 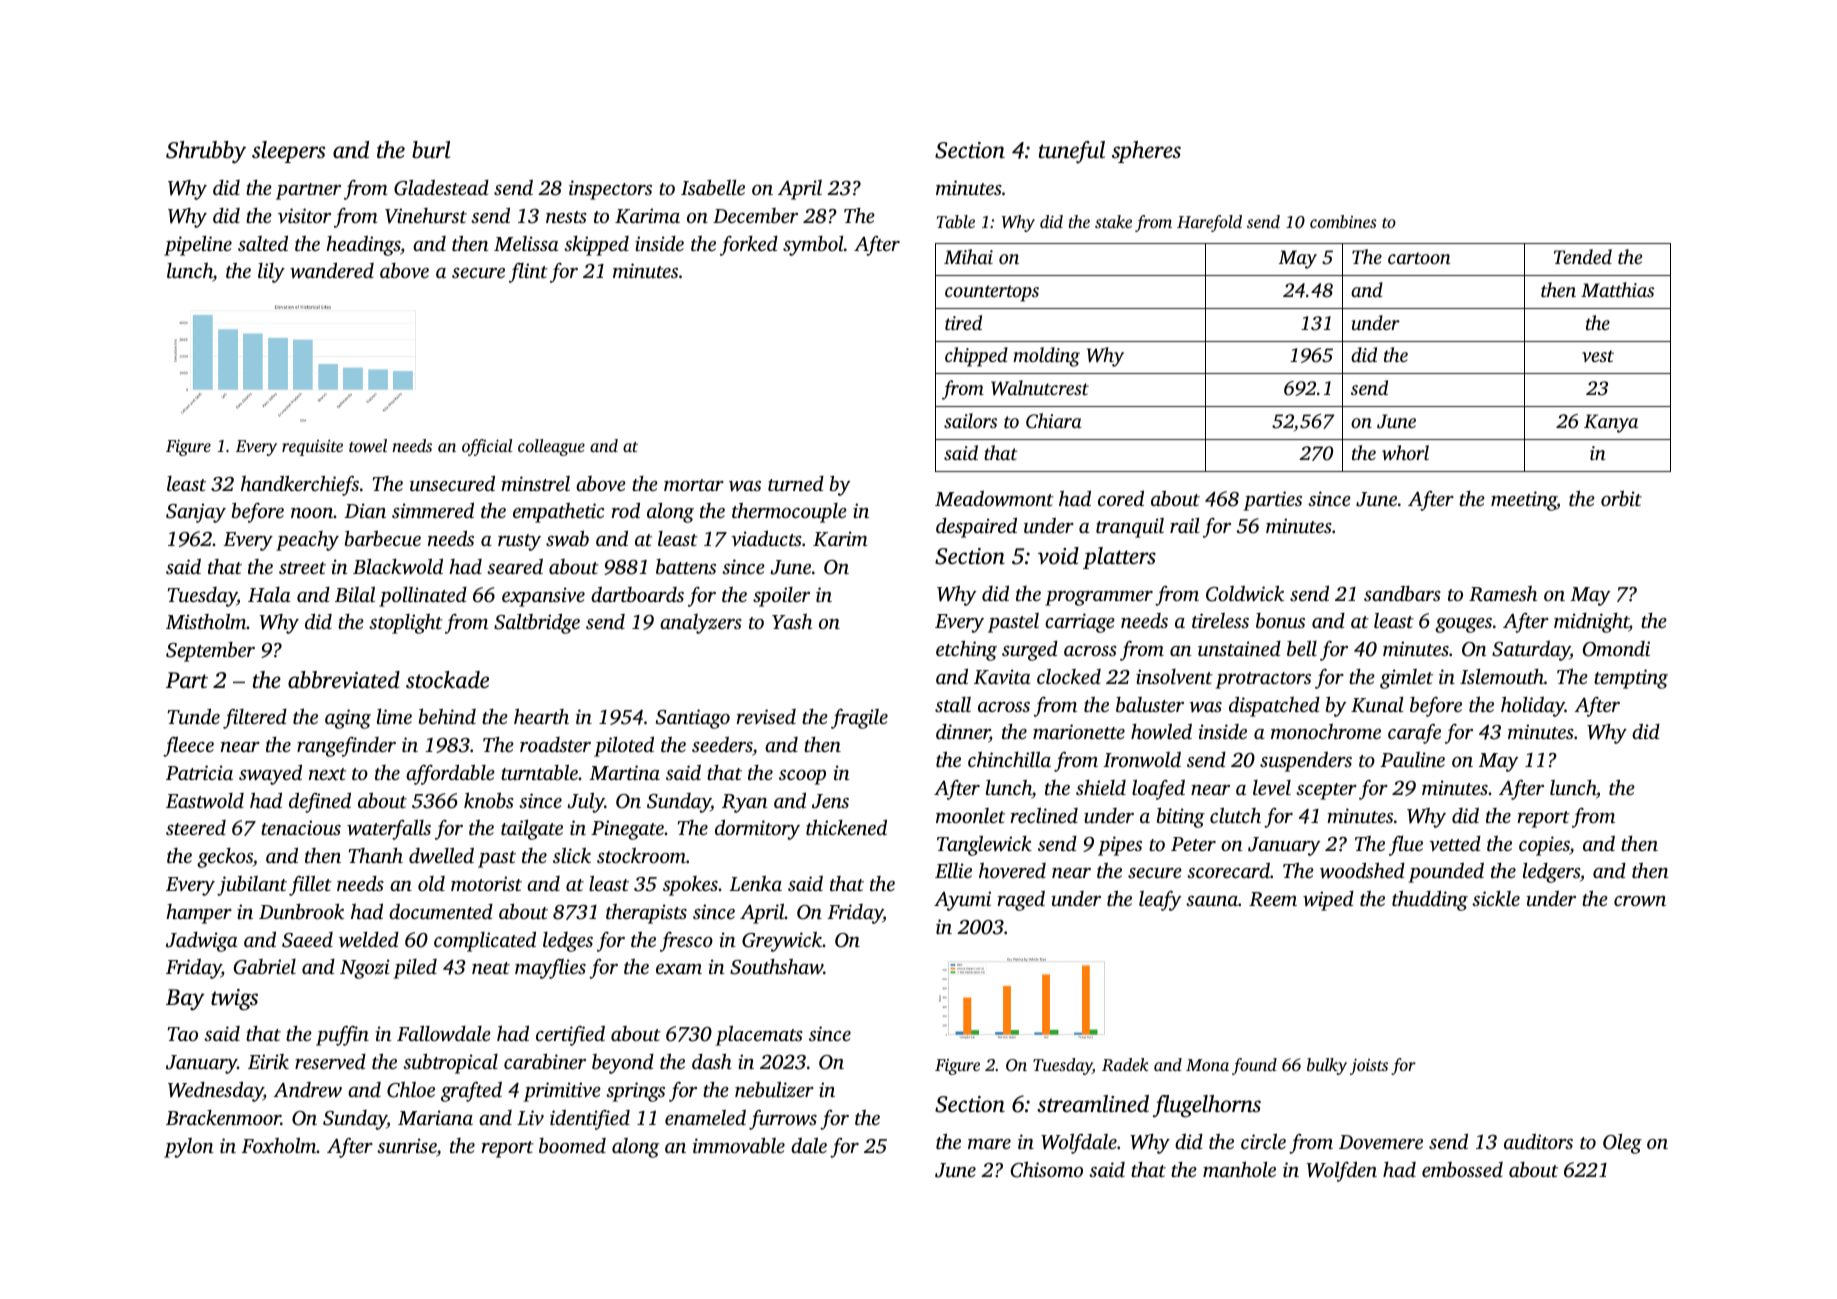 I want to click on pylon, so click(x=189, y=1148).
